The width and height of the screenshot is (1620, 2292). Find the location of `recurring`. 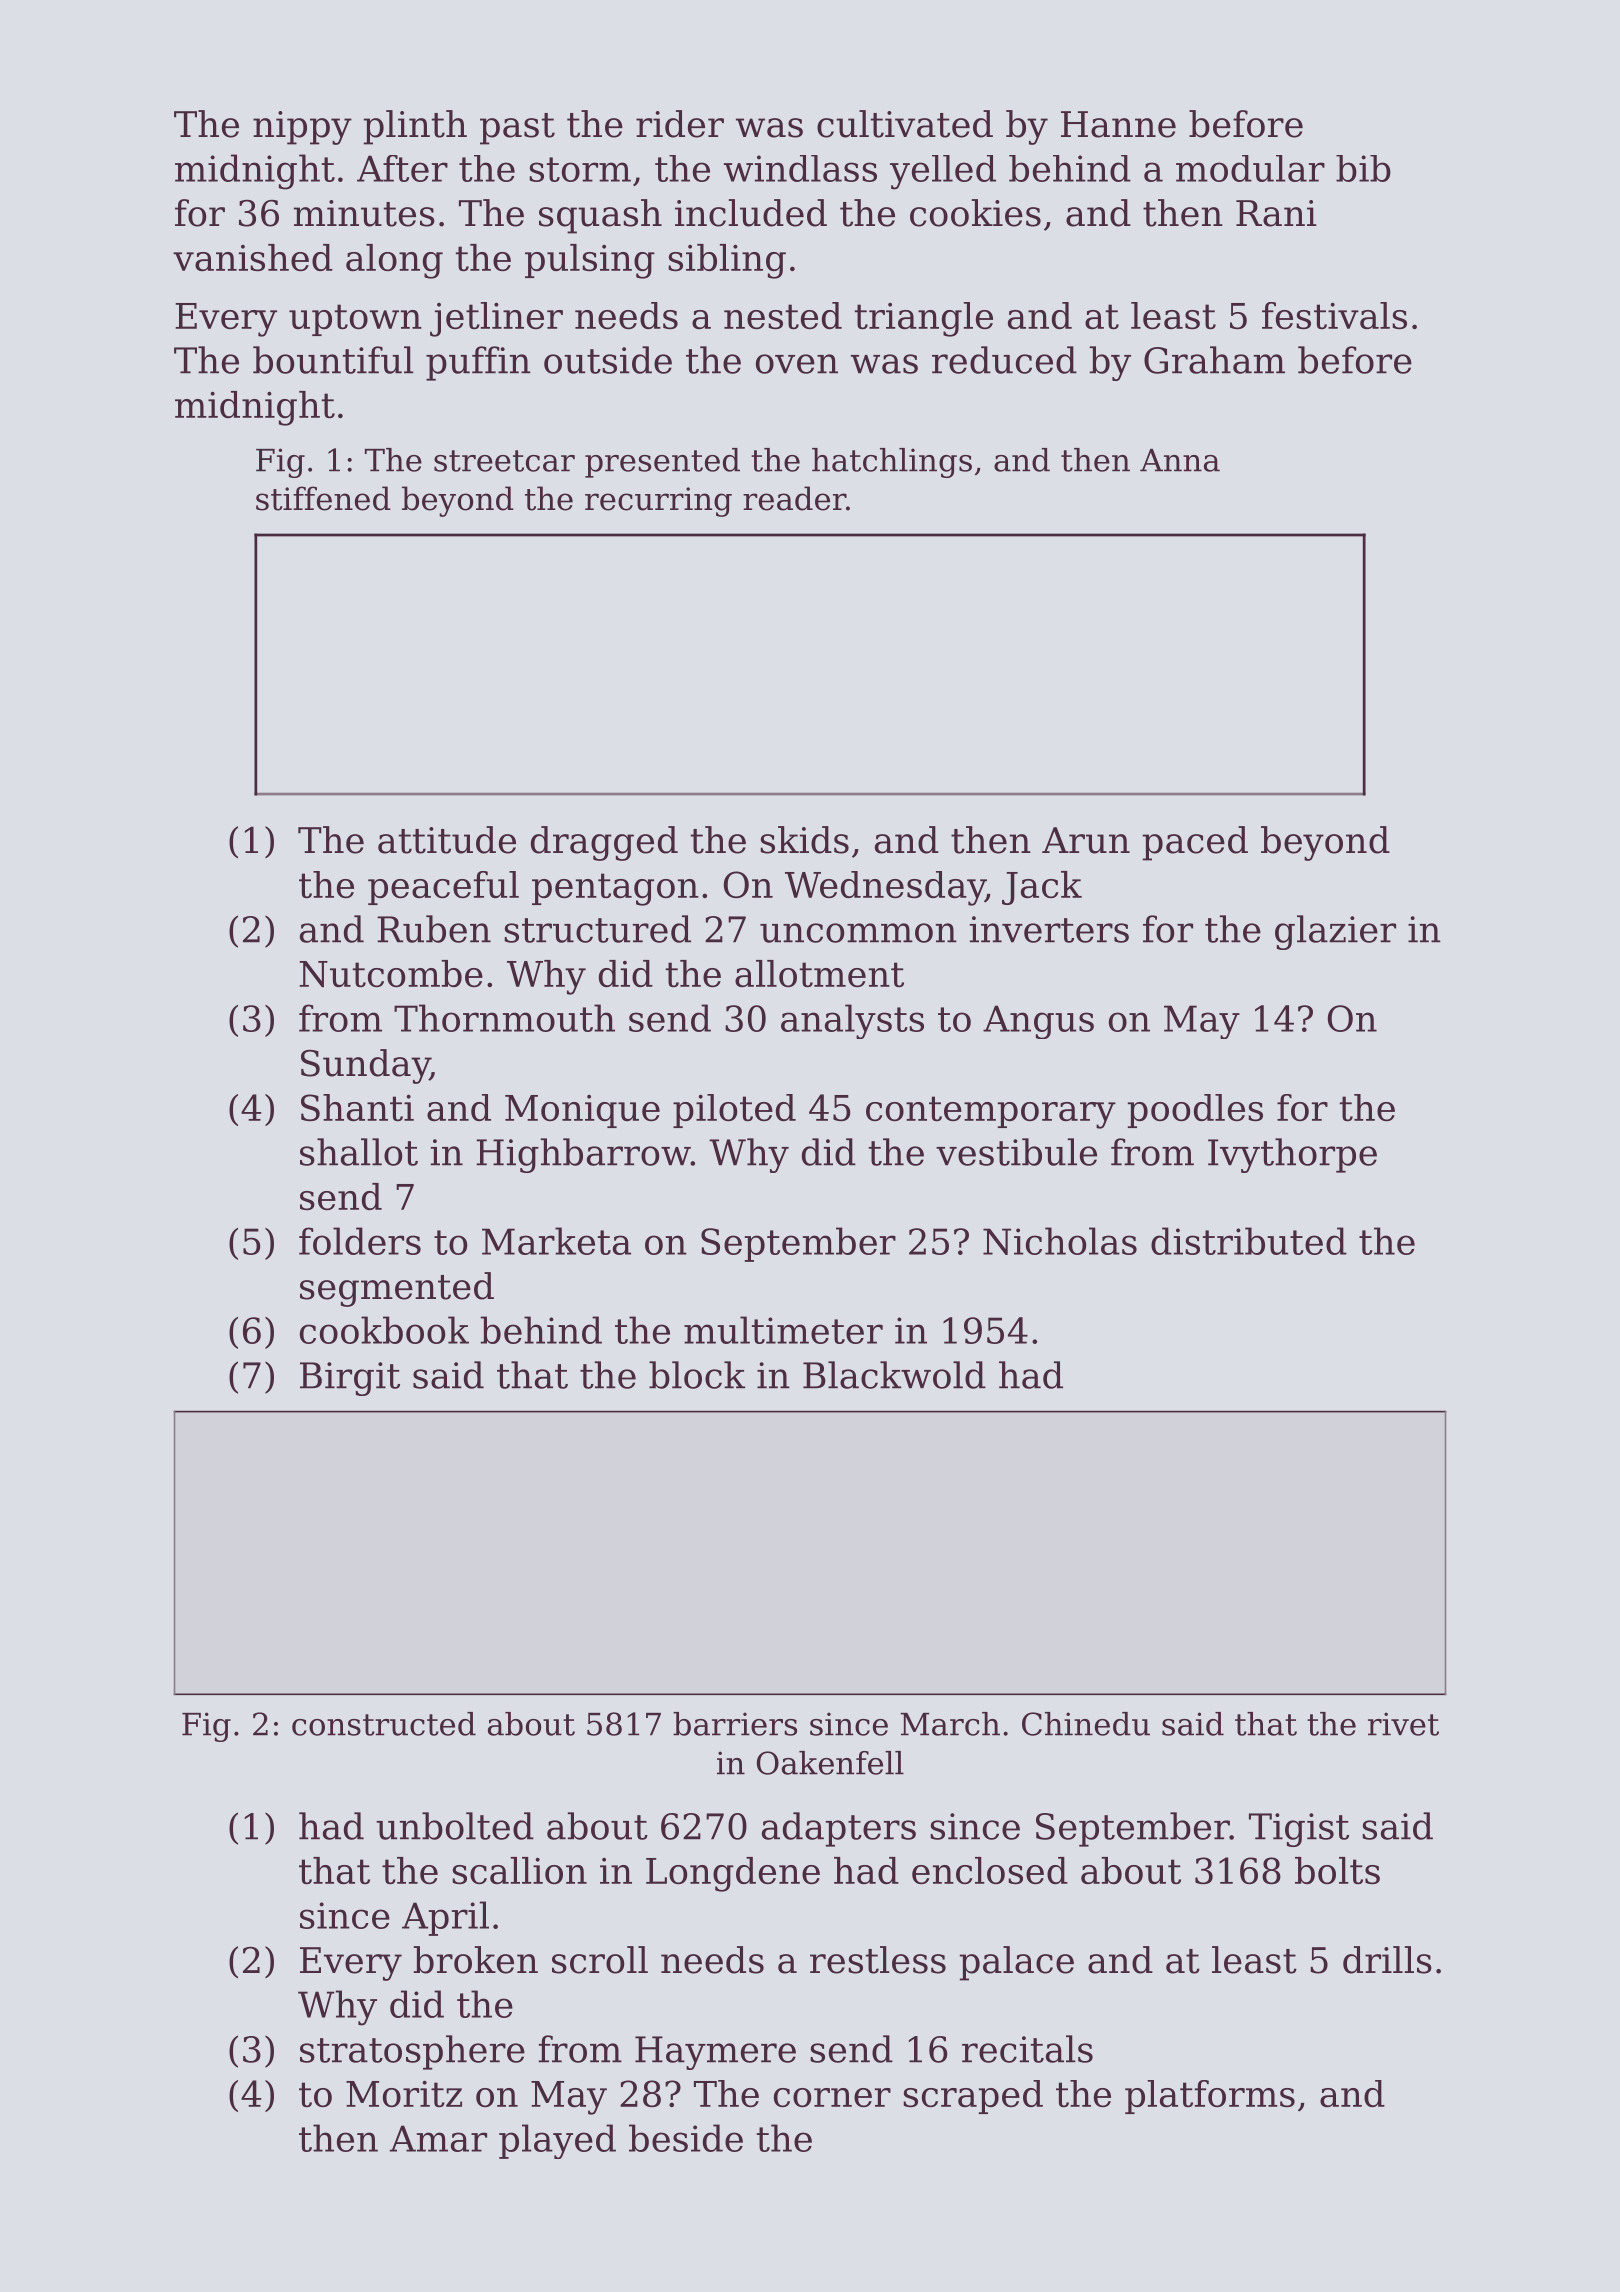

recurring is located at coordinates (658, 502).
